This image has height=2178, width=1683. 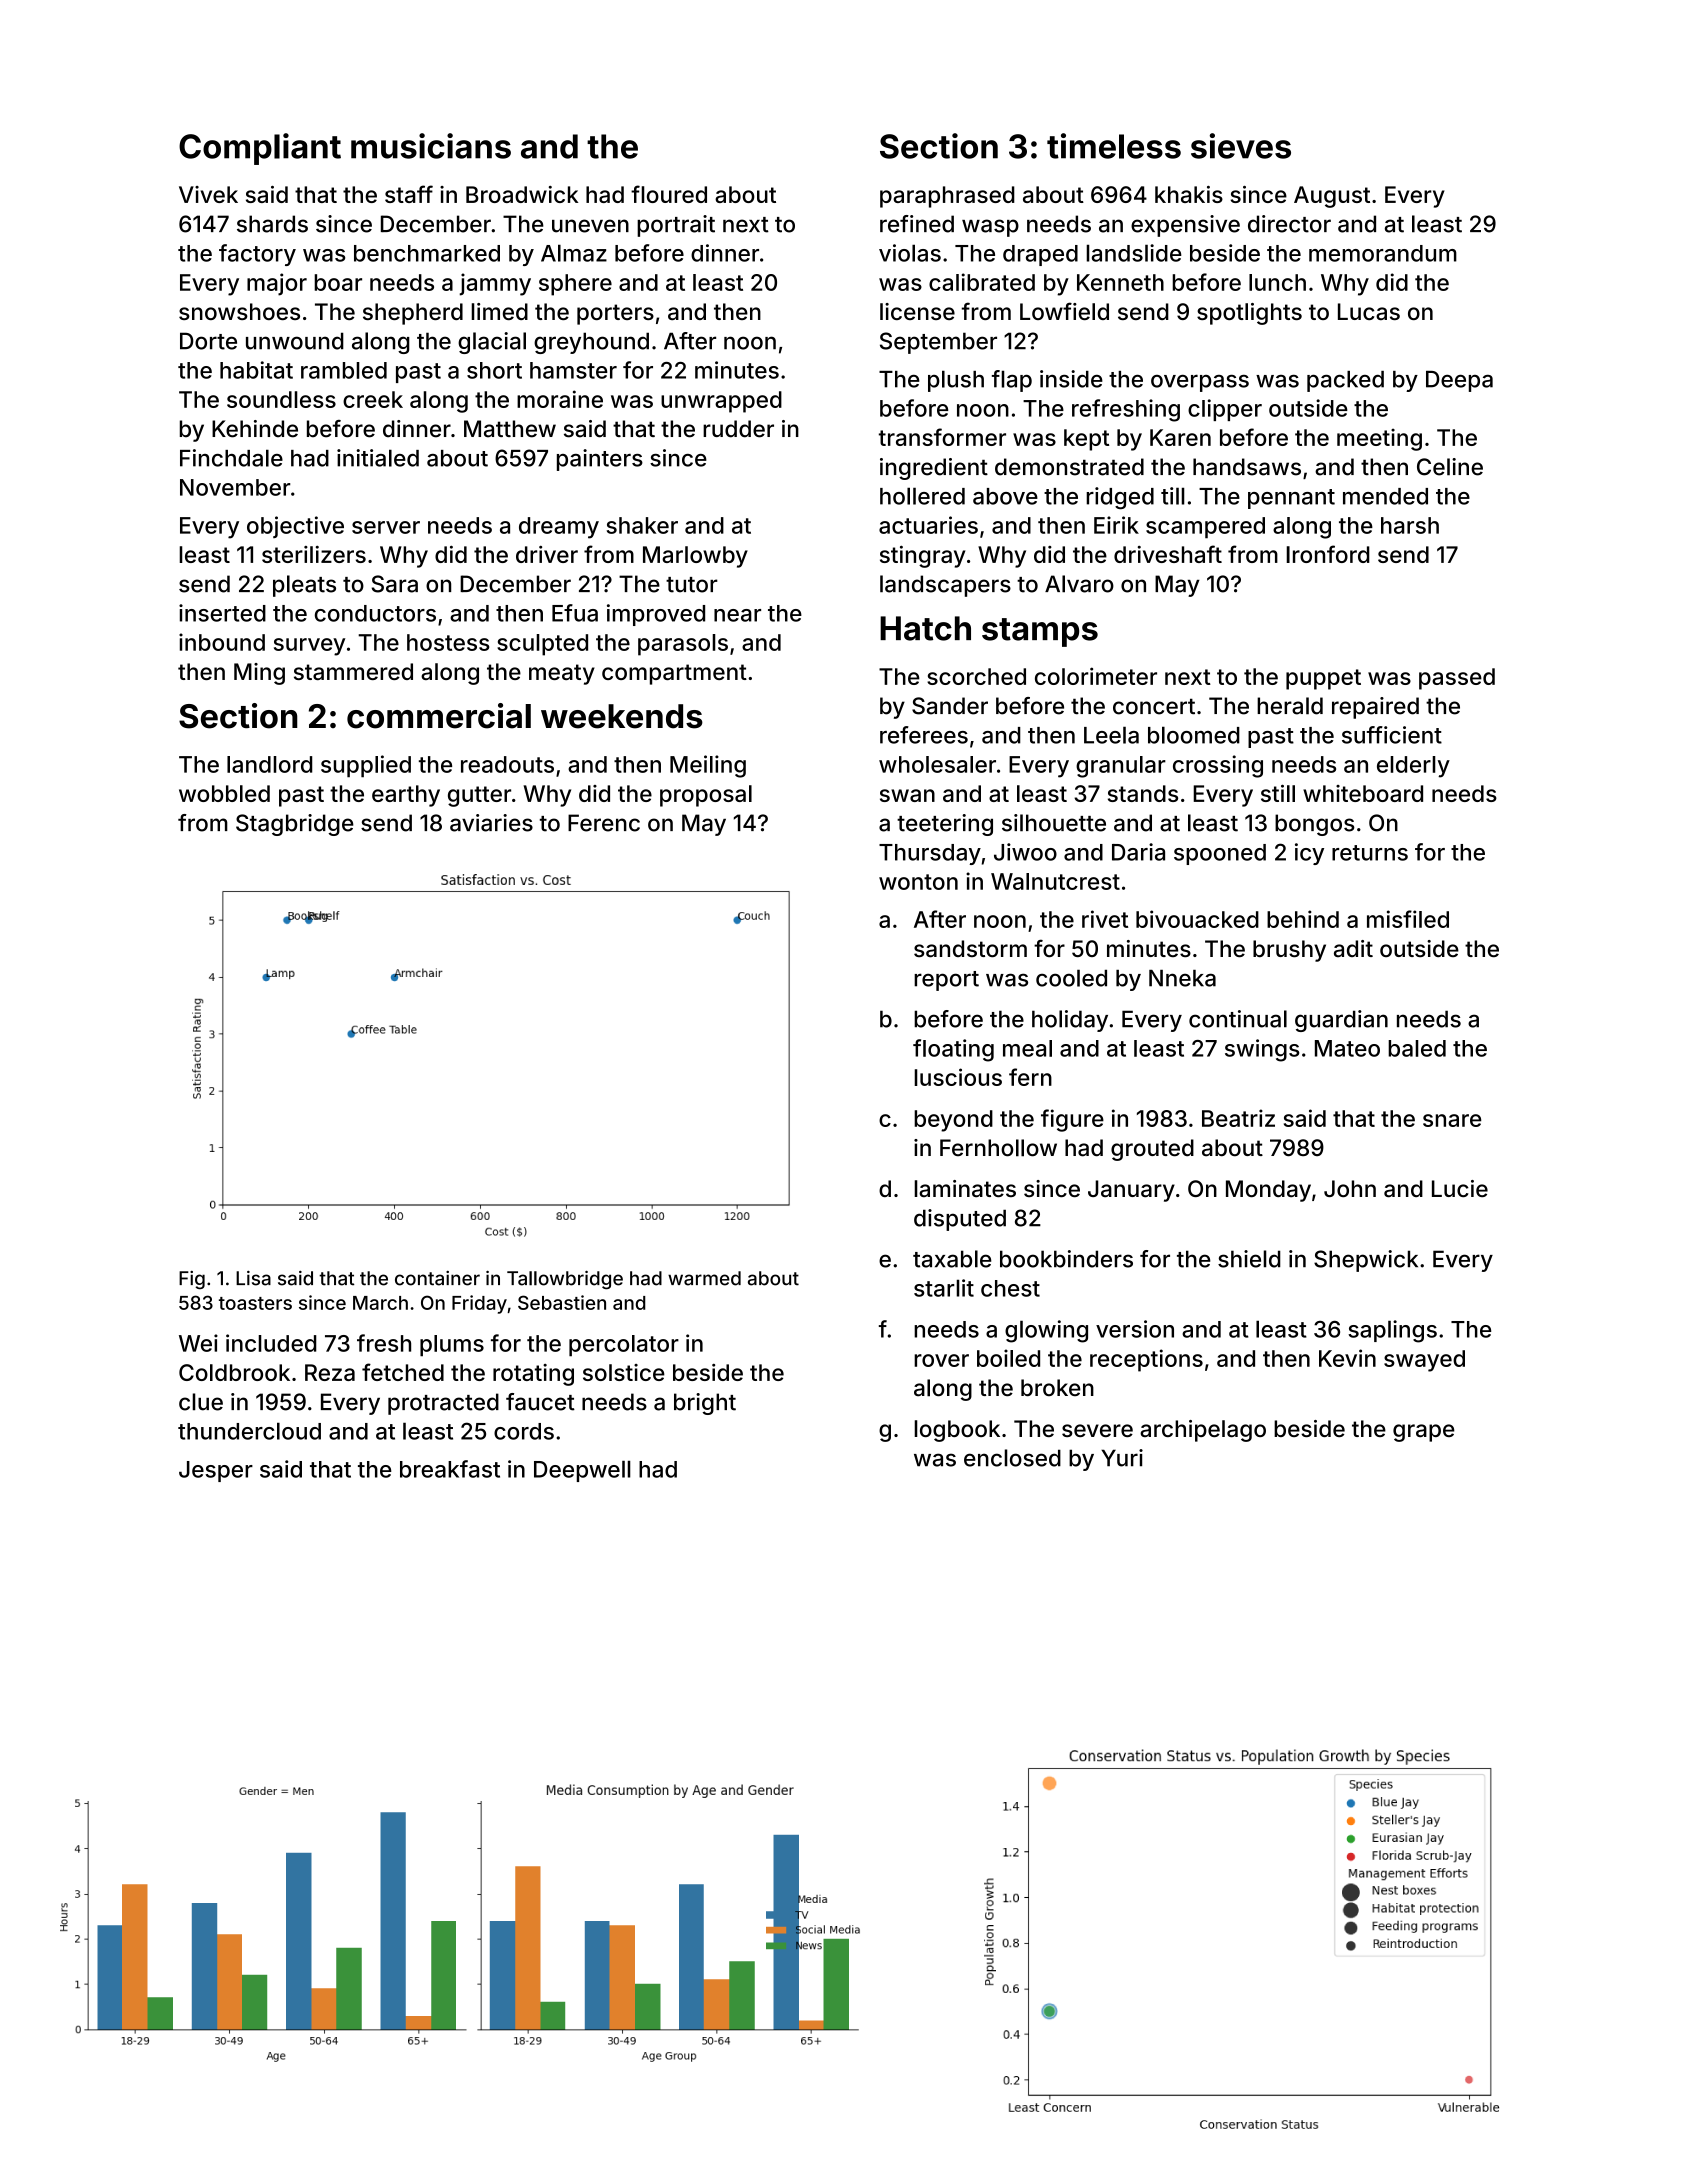 What do you see at coordinates (1096, 676) in the image?
I see `colorimeter` at bounding box center [1096, 676].
